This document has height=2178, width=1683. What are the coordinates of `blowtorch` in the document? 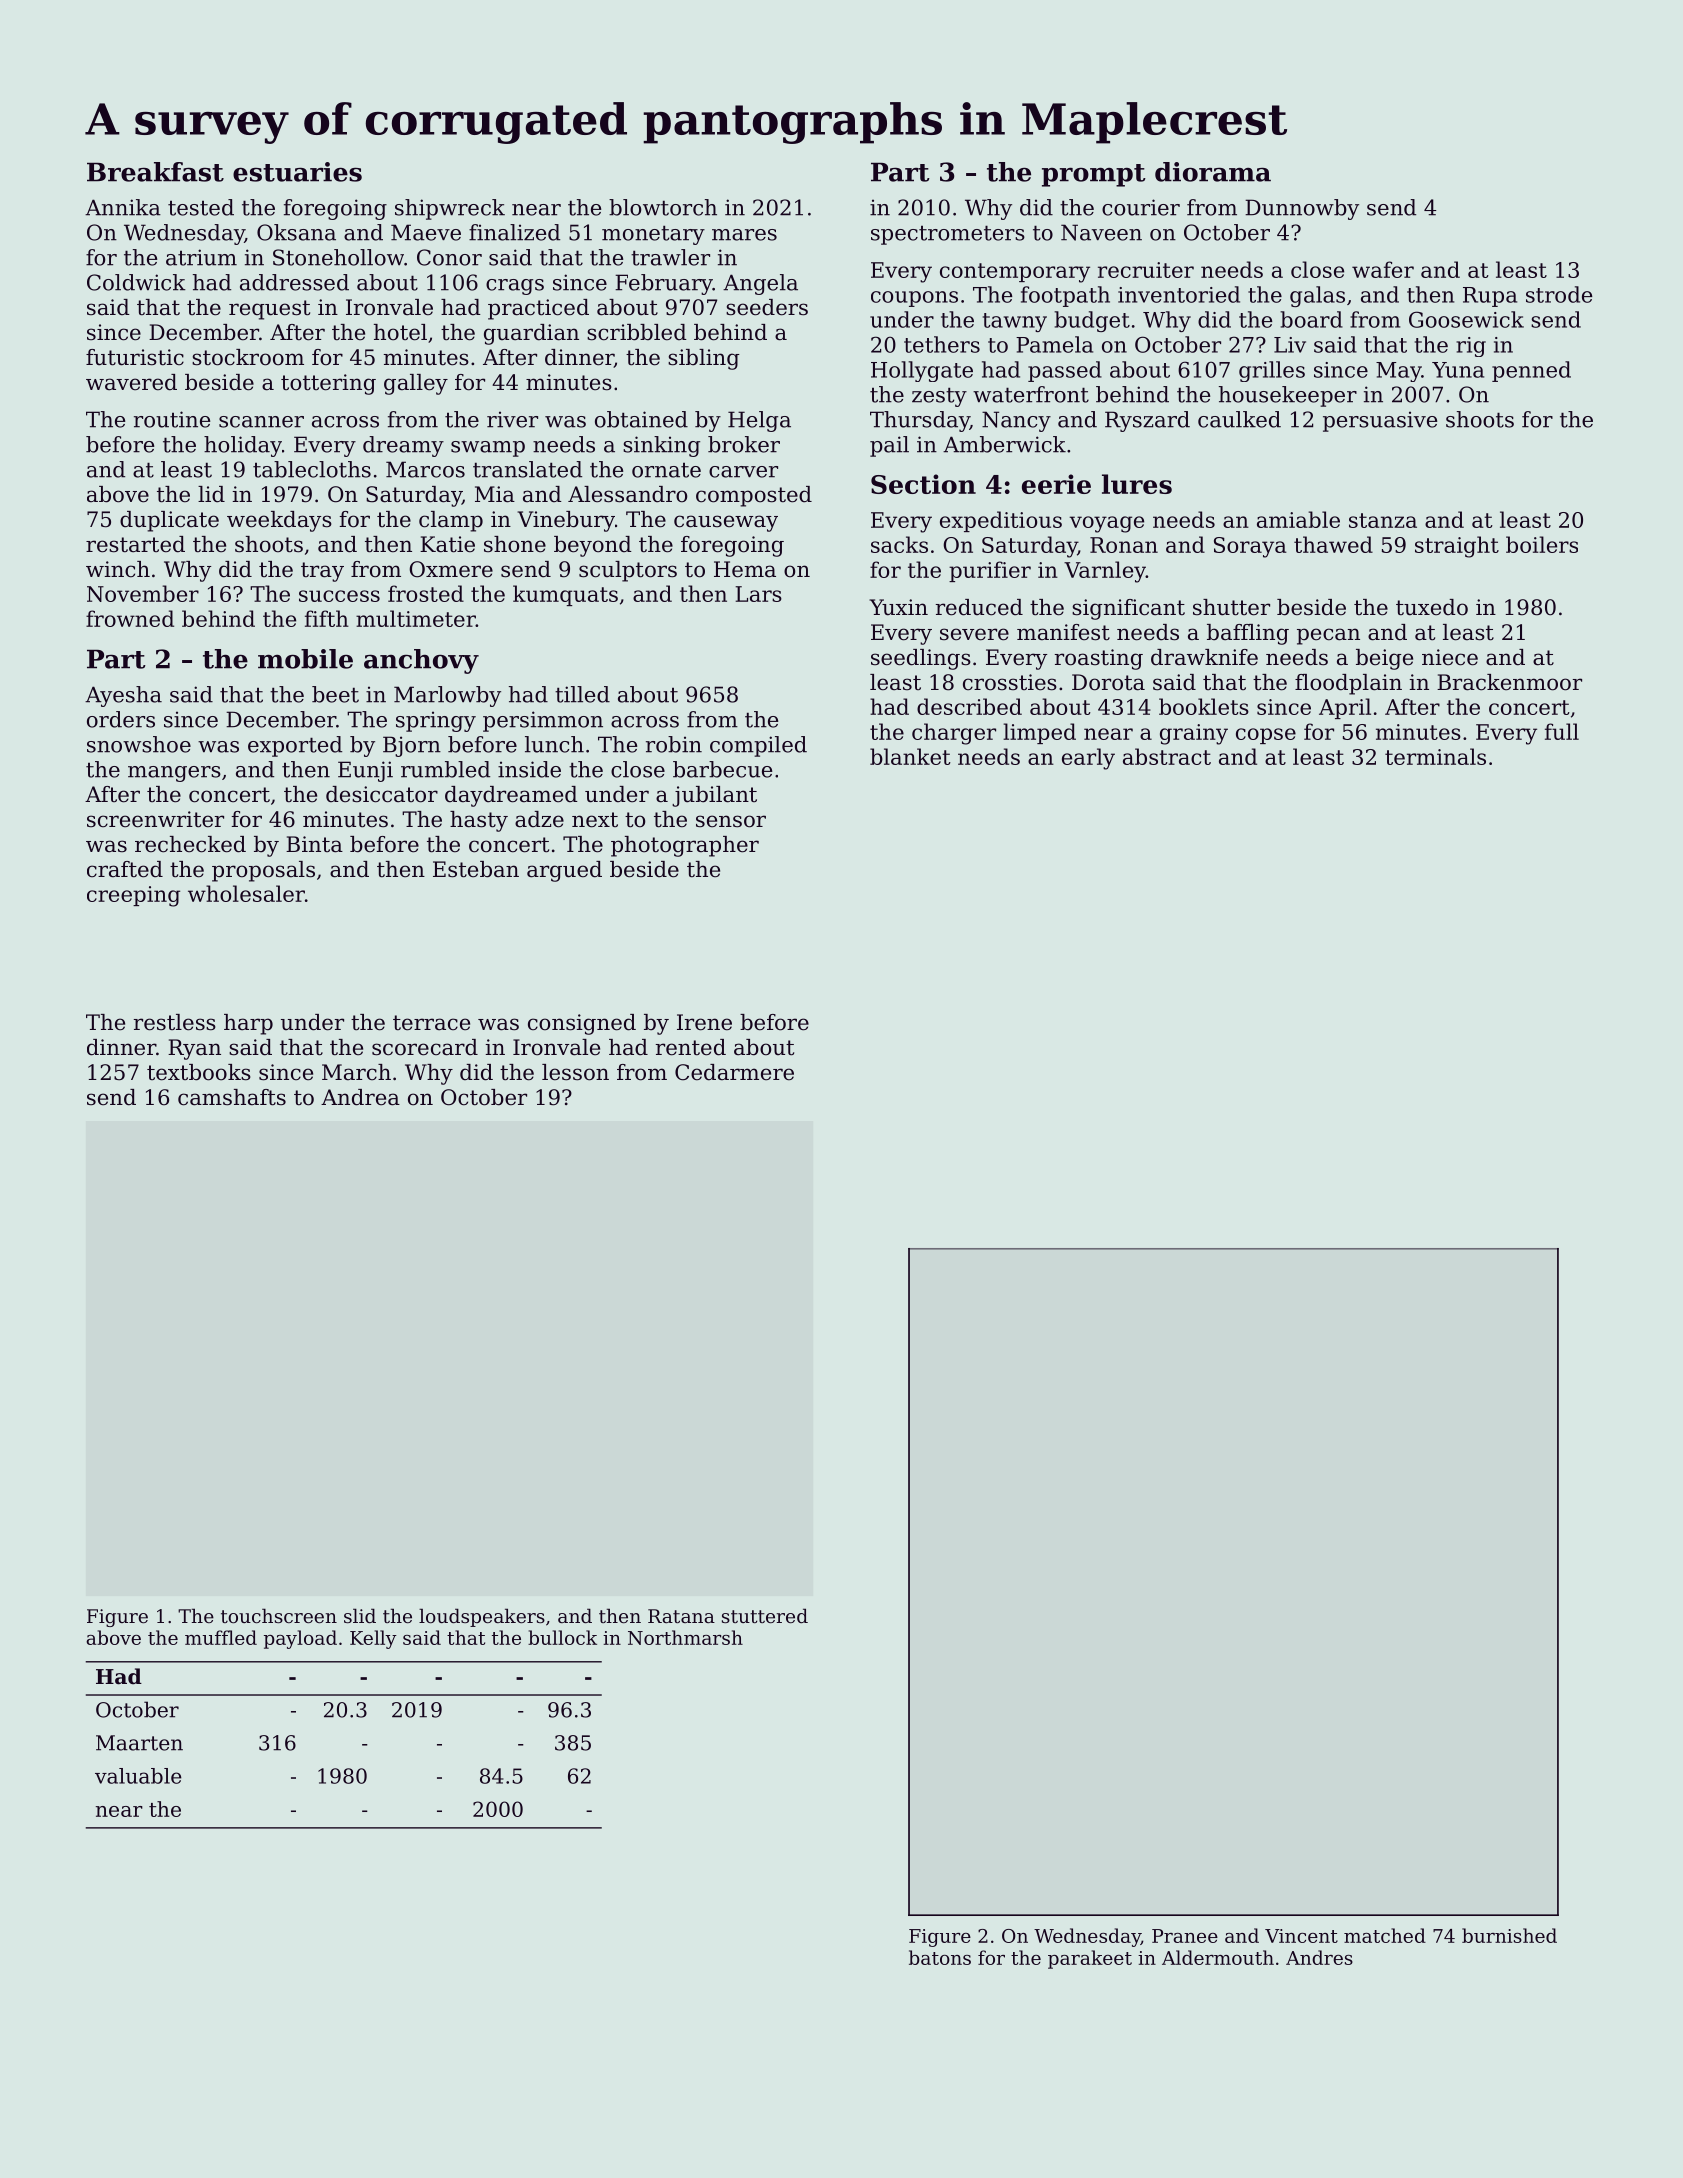 It's located at (663, 207).
